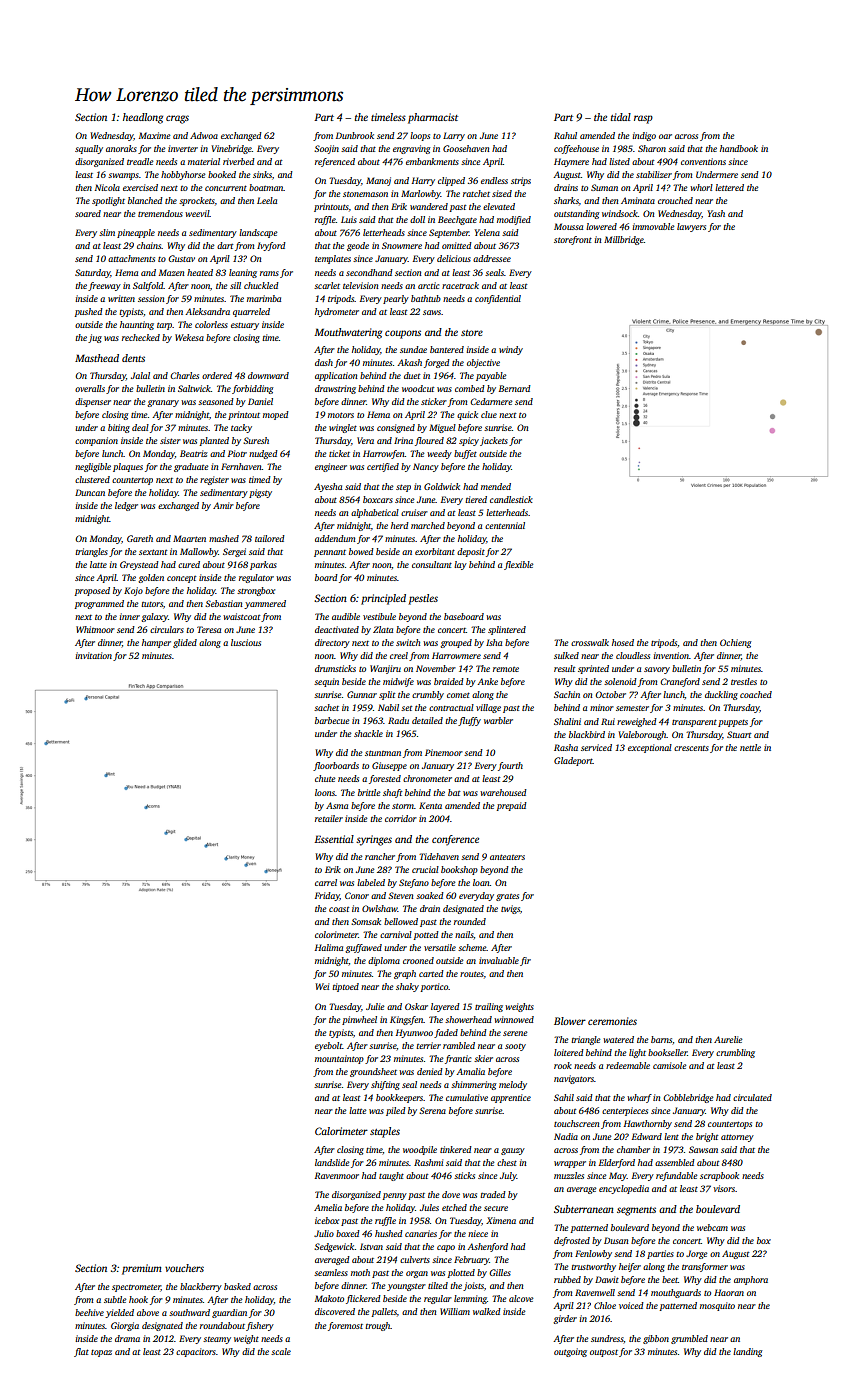 Image resolution: width=849 pixels, height=1400 pixels. I want to click on Rashmi, so click(428, 1162).
